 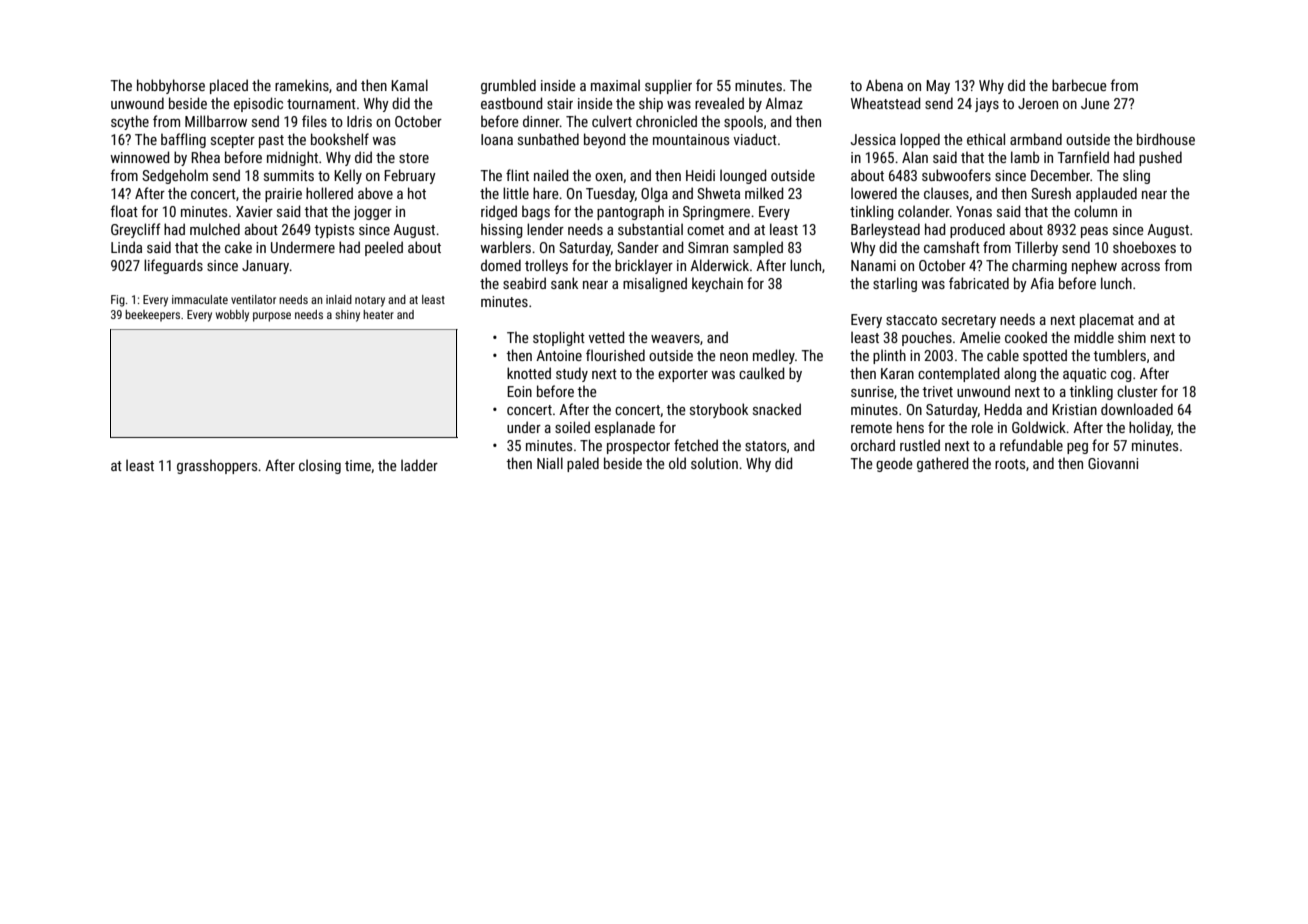 What do you see at coordinates (559, 338) in the screenshot?
I see `stoplight` at bounding box center [559, 338].
